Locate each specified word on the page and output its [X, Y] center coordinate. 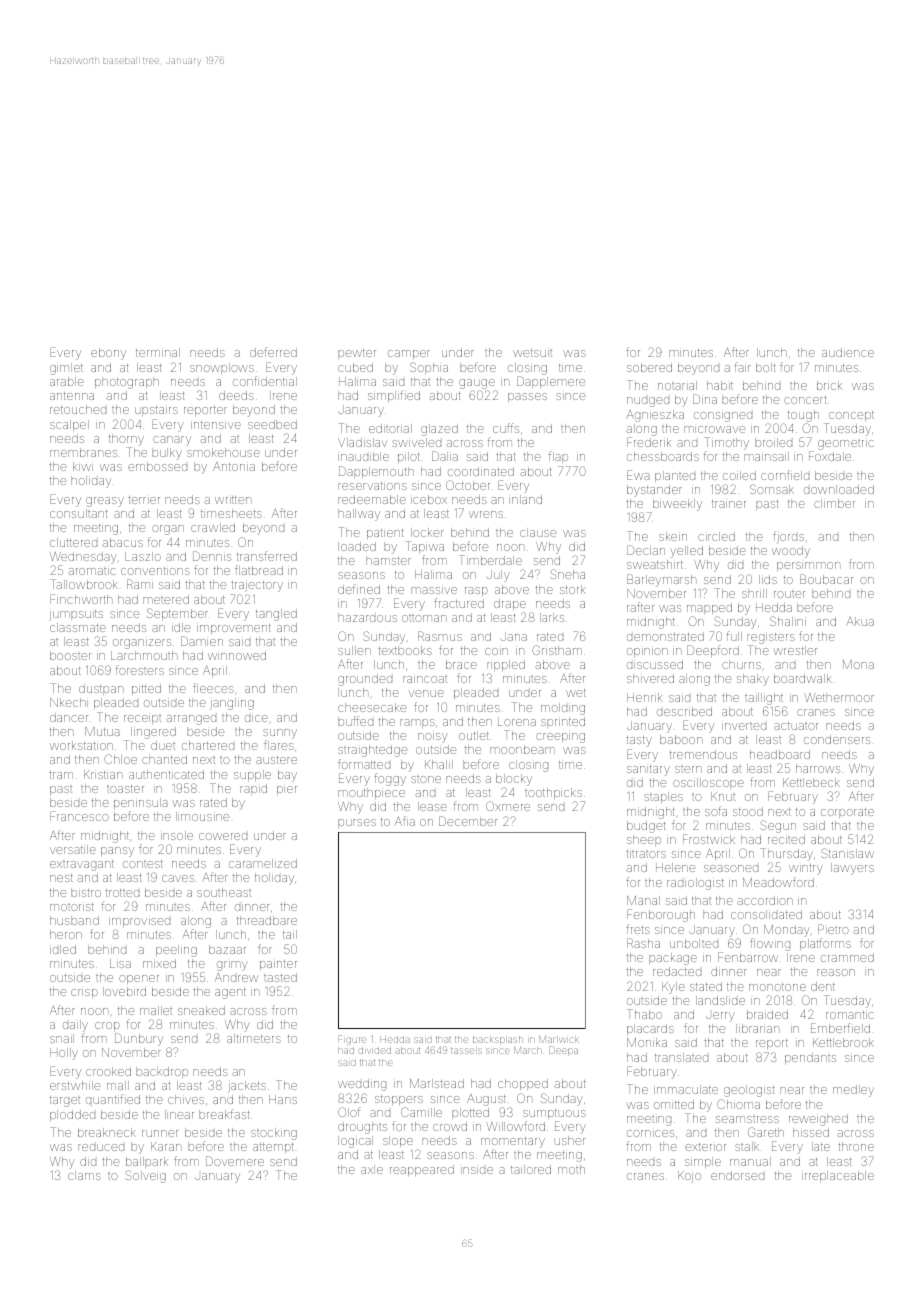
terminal [158, 352]
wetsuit [532, 353]
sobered [649, 367]
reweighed [818, 1120]
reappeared [422, 1170]
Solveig [145, 1176]
